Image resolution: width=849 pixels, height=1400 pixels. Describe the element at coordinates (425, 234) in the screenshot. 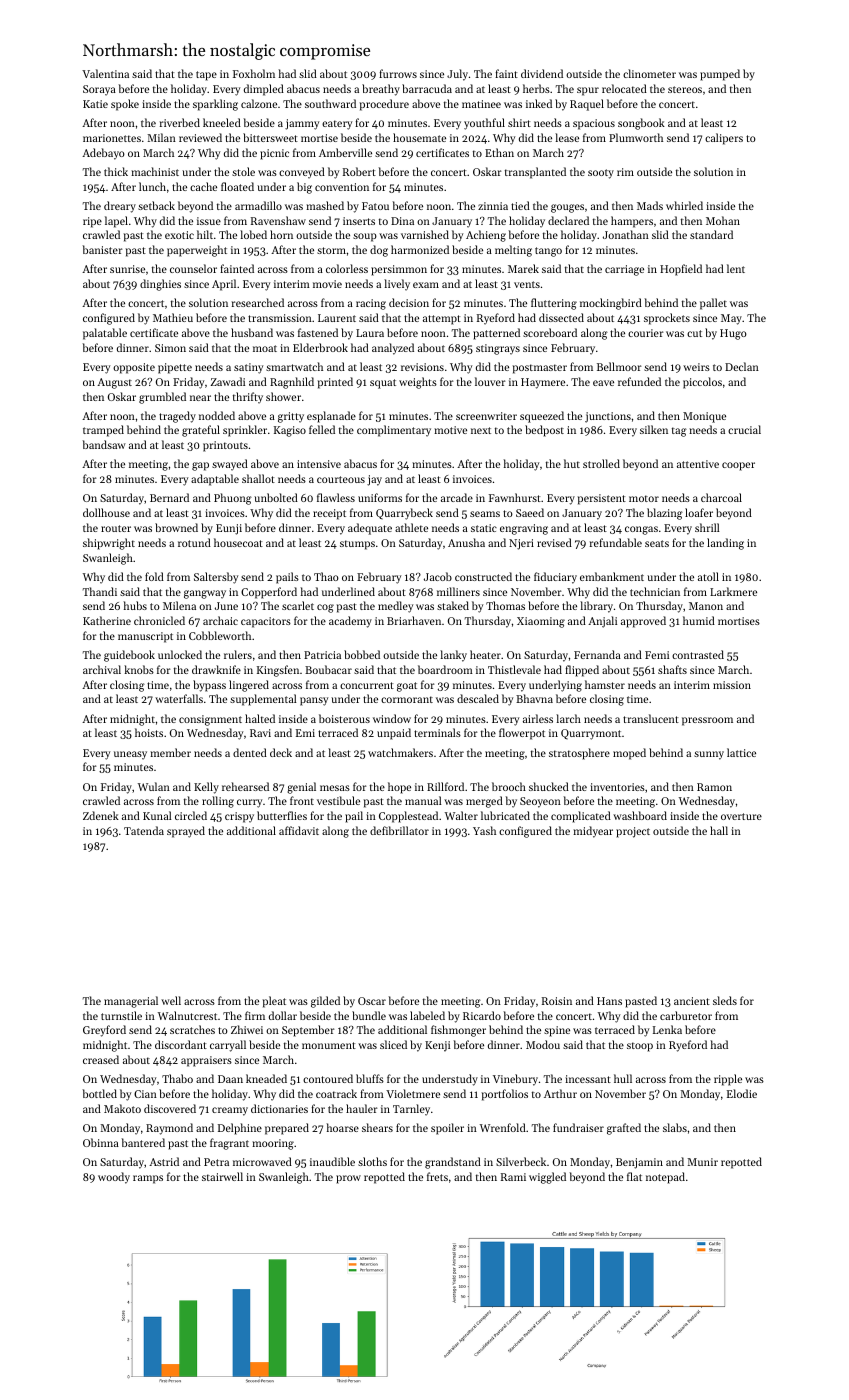

I see `varnished` at that location.
